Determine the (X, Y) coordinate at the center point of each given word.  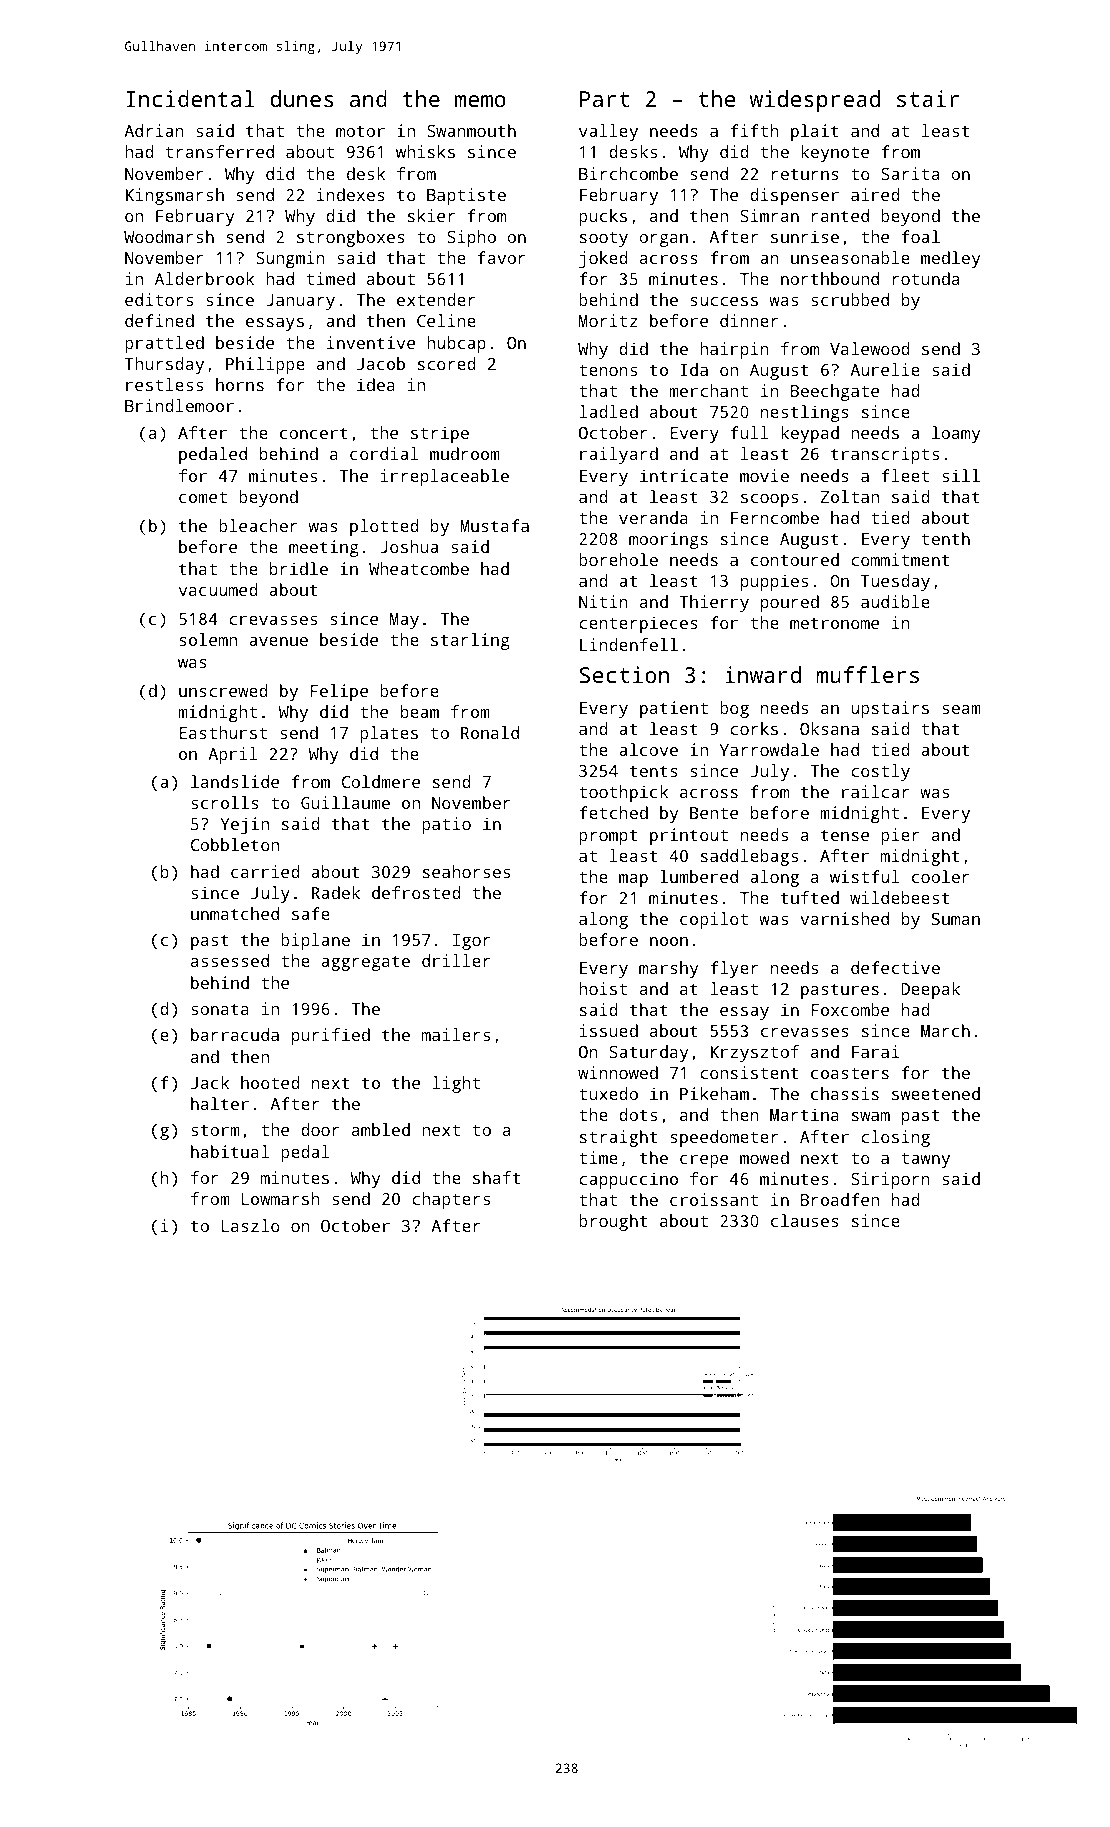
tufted (810, 897)
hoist (603, 988)
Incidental (190, 98)
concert (314, 433)
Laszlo (251, 1225)
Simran (769, 215)
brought (613, 1222)
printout (689, 836)
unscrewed (223, 690)
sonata (220, 1009)
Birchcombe (628, 173)
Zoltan (850, 496)
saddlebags (749, 857)
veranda (653, 517)
